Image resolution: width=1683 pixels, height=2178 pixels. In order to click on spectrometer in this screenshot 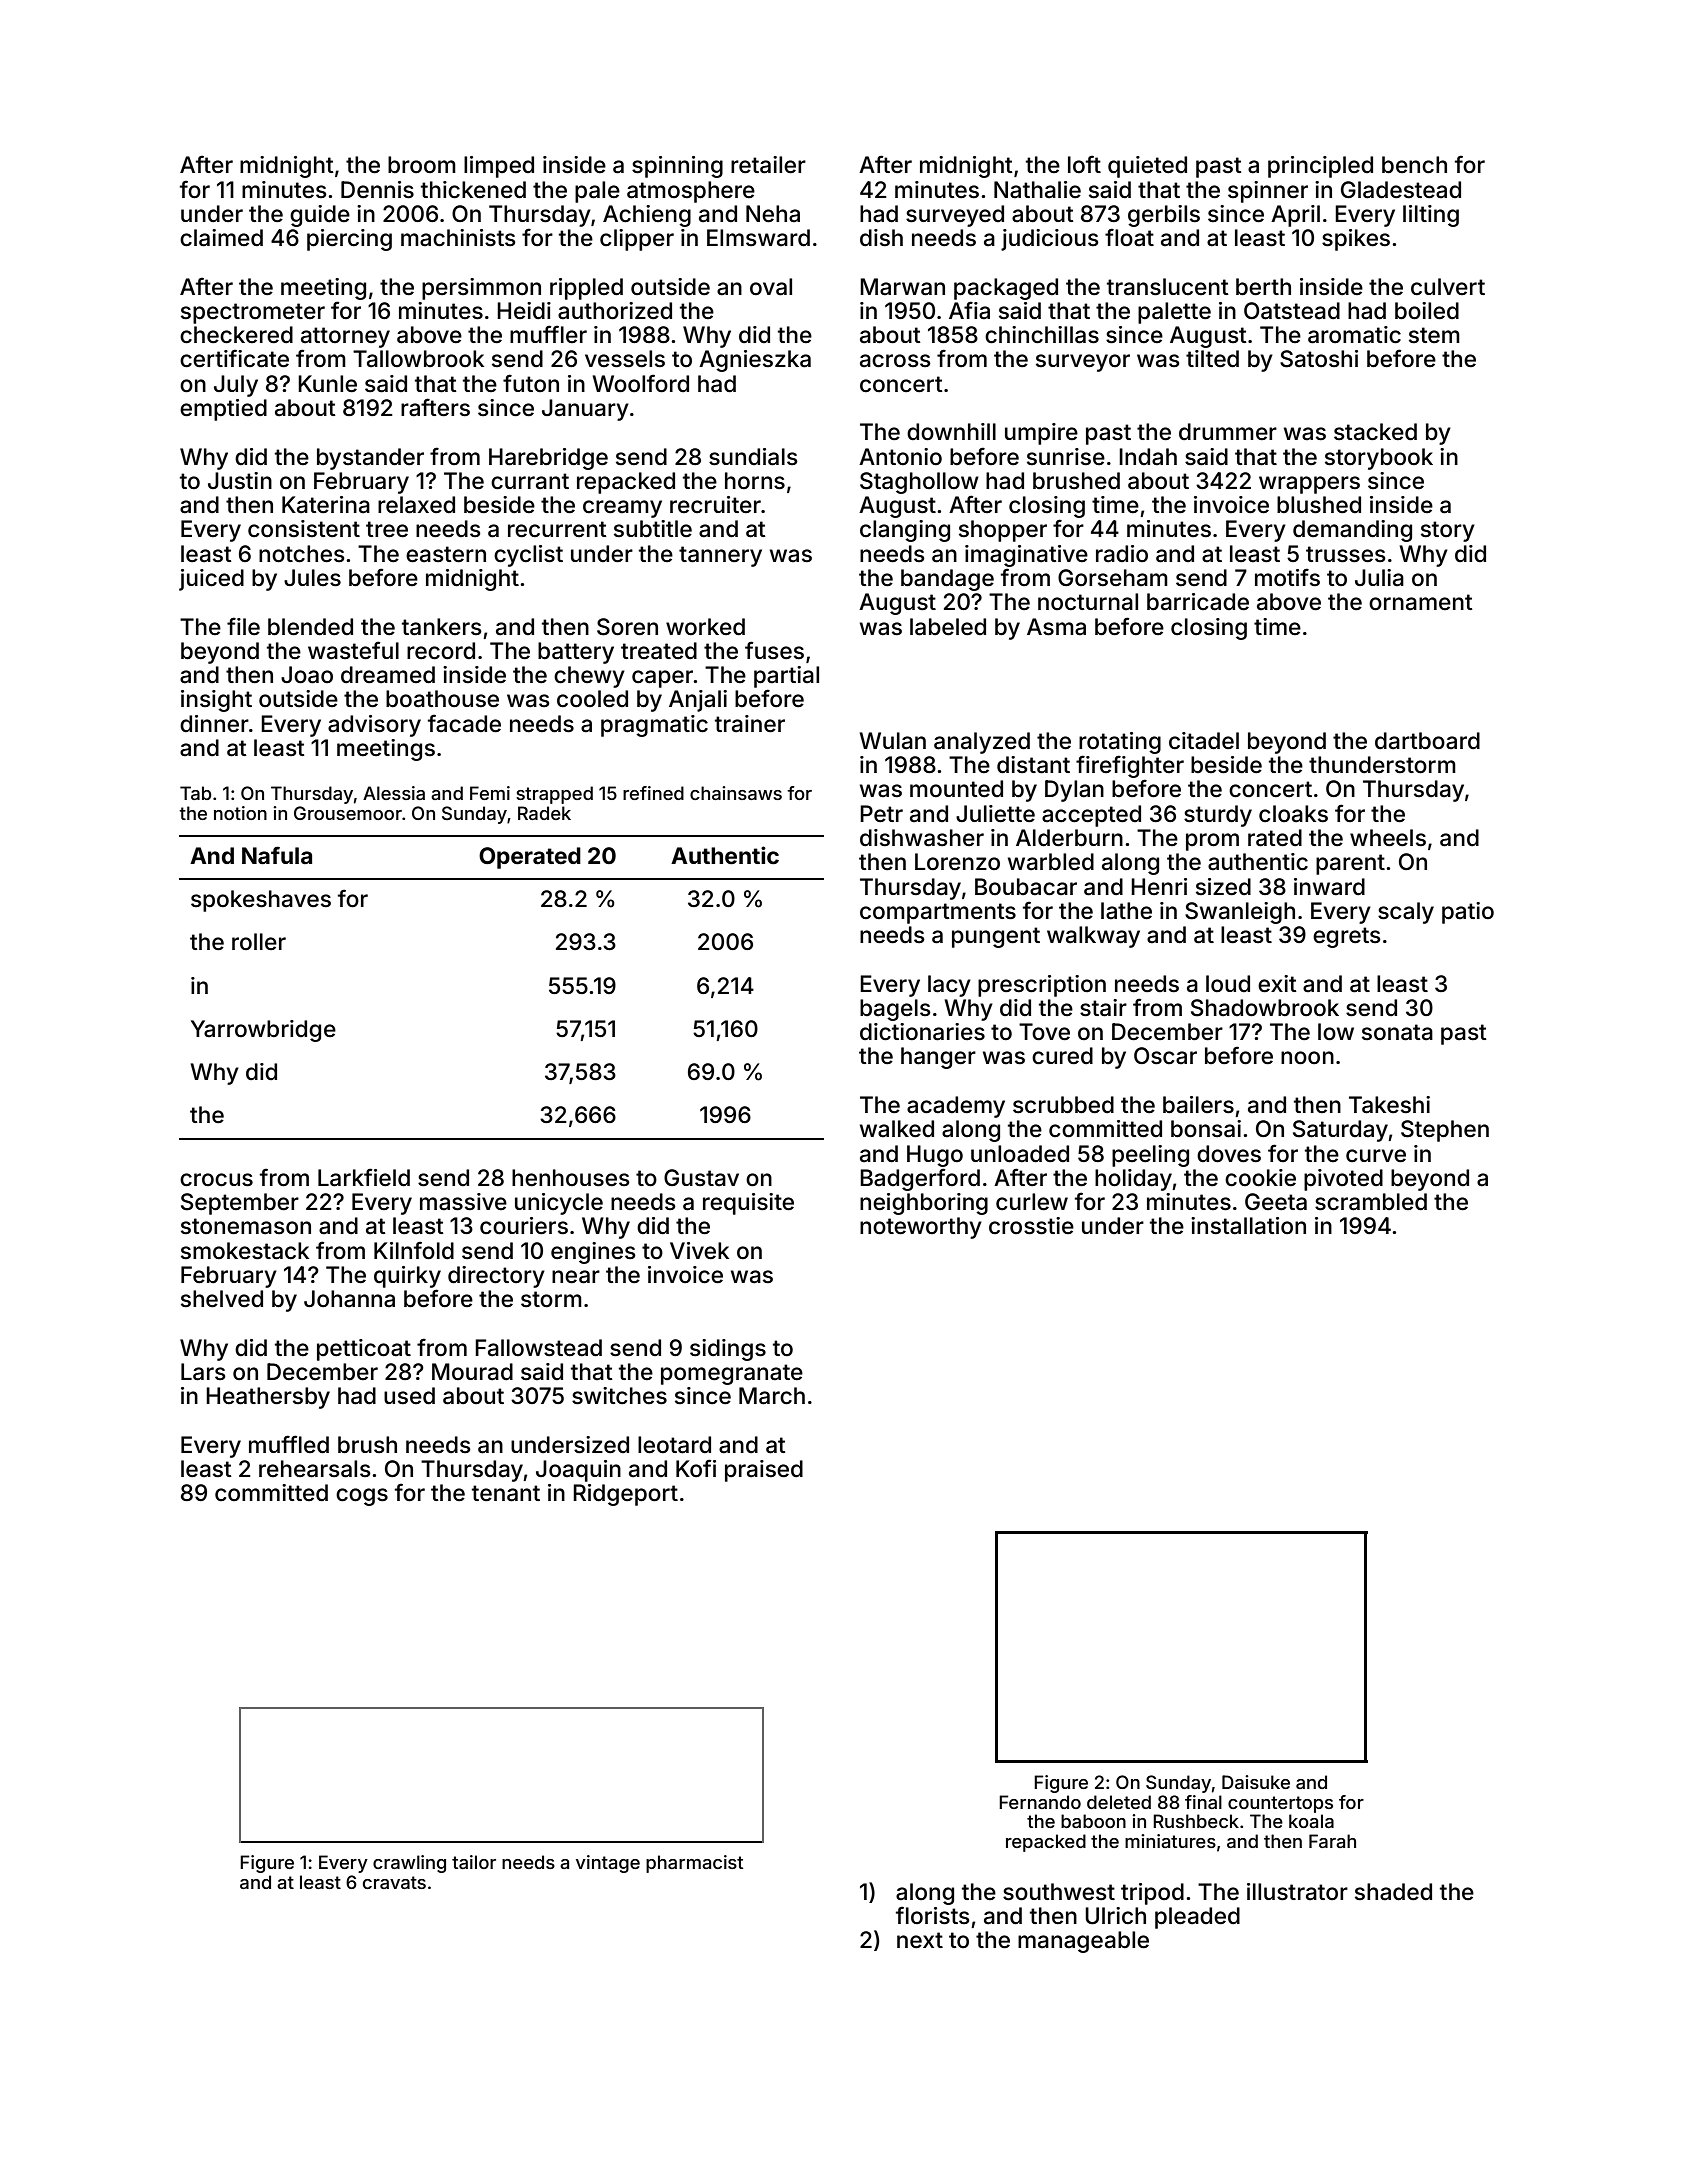, I will do `click(253, 313)`.
